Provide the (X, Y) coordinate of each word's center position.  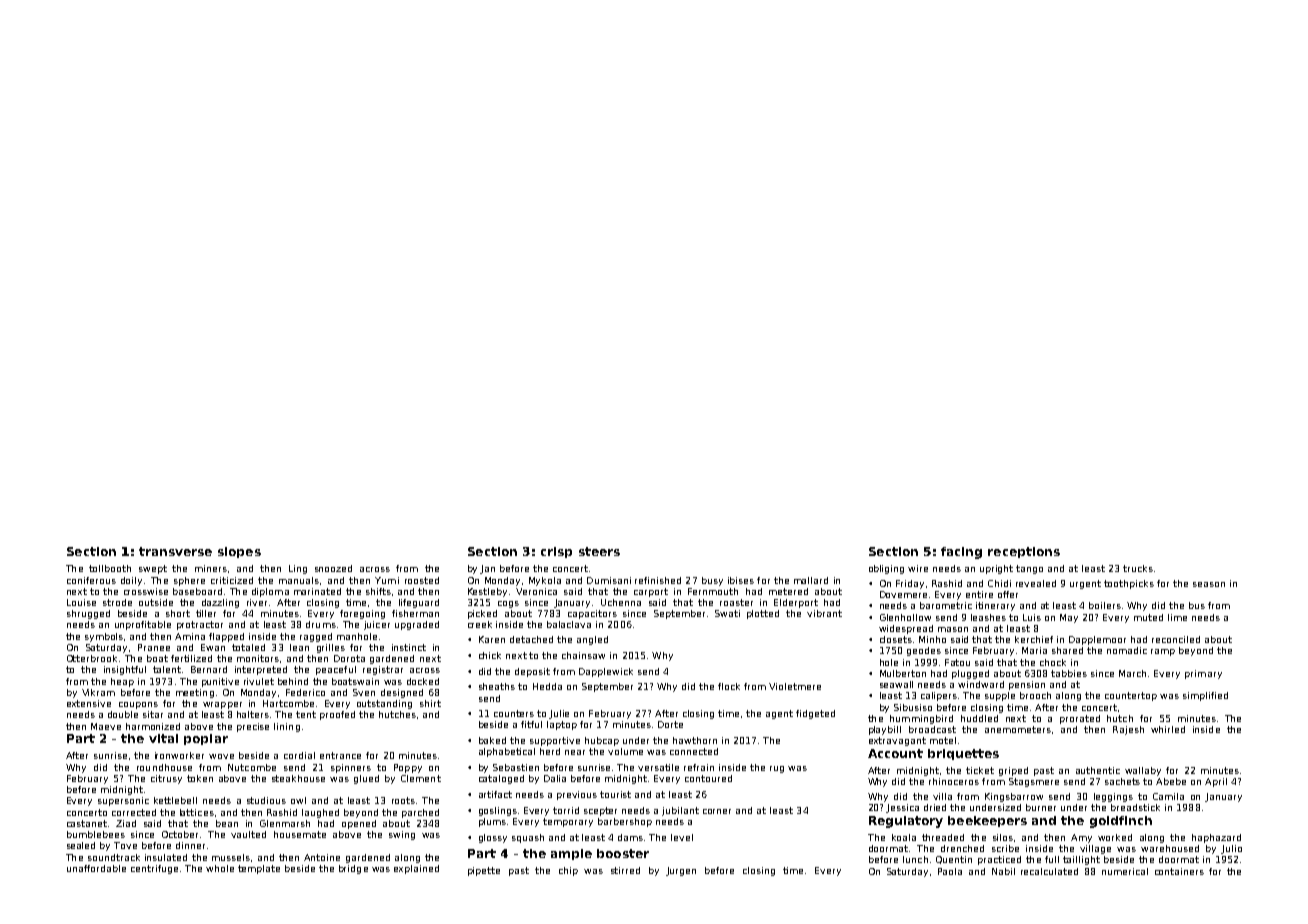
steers (599, 551)
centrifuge (154, 869)
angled (592, 640)
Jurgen (681, 871)
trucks (1138, 568)
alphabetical (507, 752)
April (1216, 782)
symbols (104, 637)
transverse (175, 551)
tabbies (1069, 673)
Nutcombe (252, 767)
